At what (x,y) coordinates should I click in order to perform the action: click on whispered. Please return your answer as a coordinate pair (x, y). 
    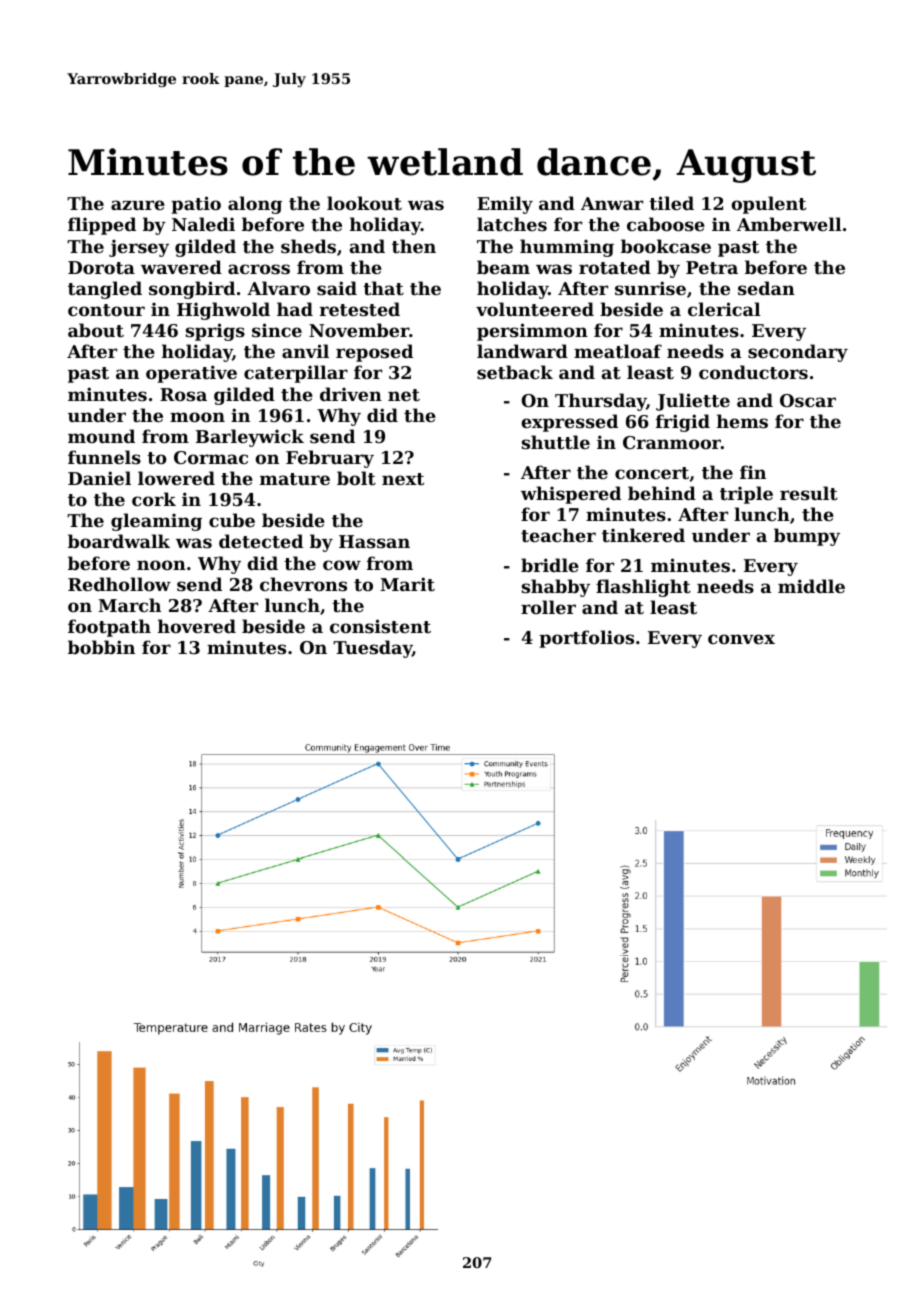
    Looking at the image, I should click on (571, 495).
